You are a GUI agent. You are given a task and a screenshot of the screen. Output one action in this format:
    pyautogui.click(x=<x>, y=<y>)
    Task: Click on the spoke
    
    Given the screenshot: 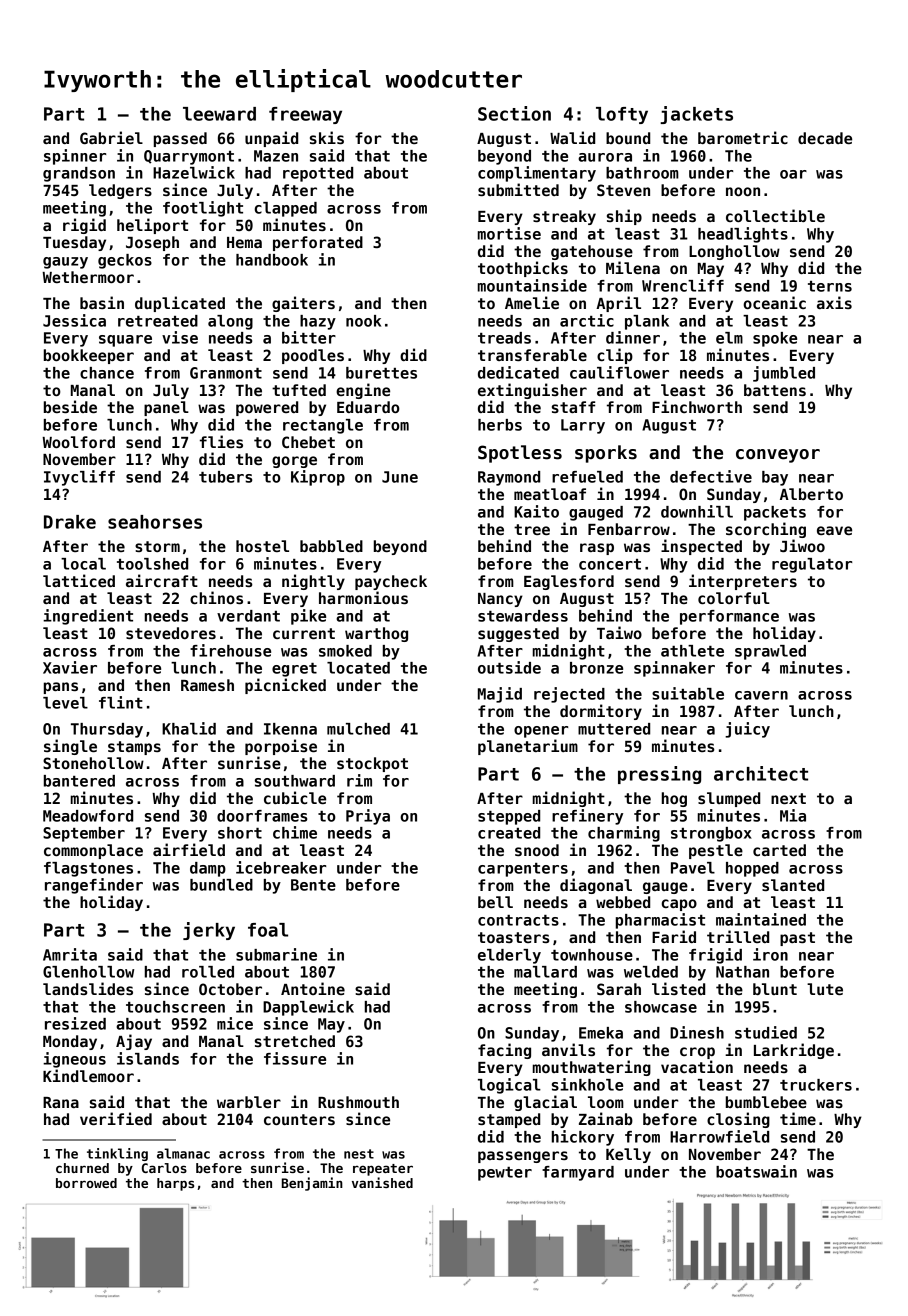 What is the action you would take?
    pyautogui.click(x=775, y=339)
